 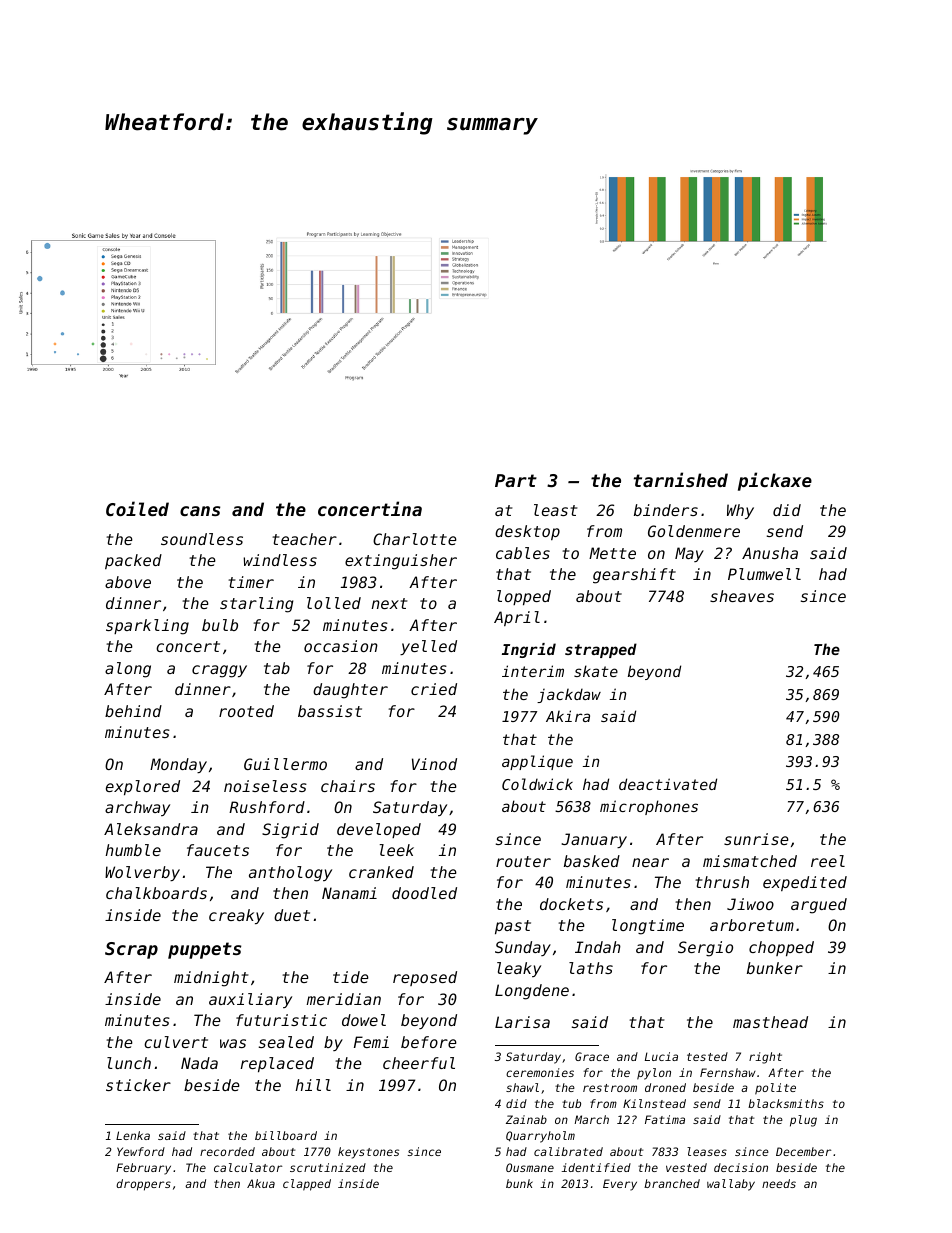 I want to click on cans, so click(x=200, y=511).
